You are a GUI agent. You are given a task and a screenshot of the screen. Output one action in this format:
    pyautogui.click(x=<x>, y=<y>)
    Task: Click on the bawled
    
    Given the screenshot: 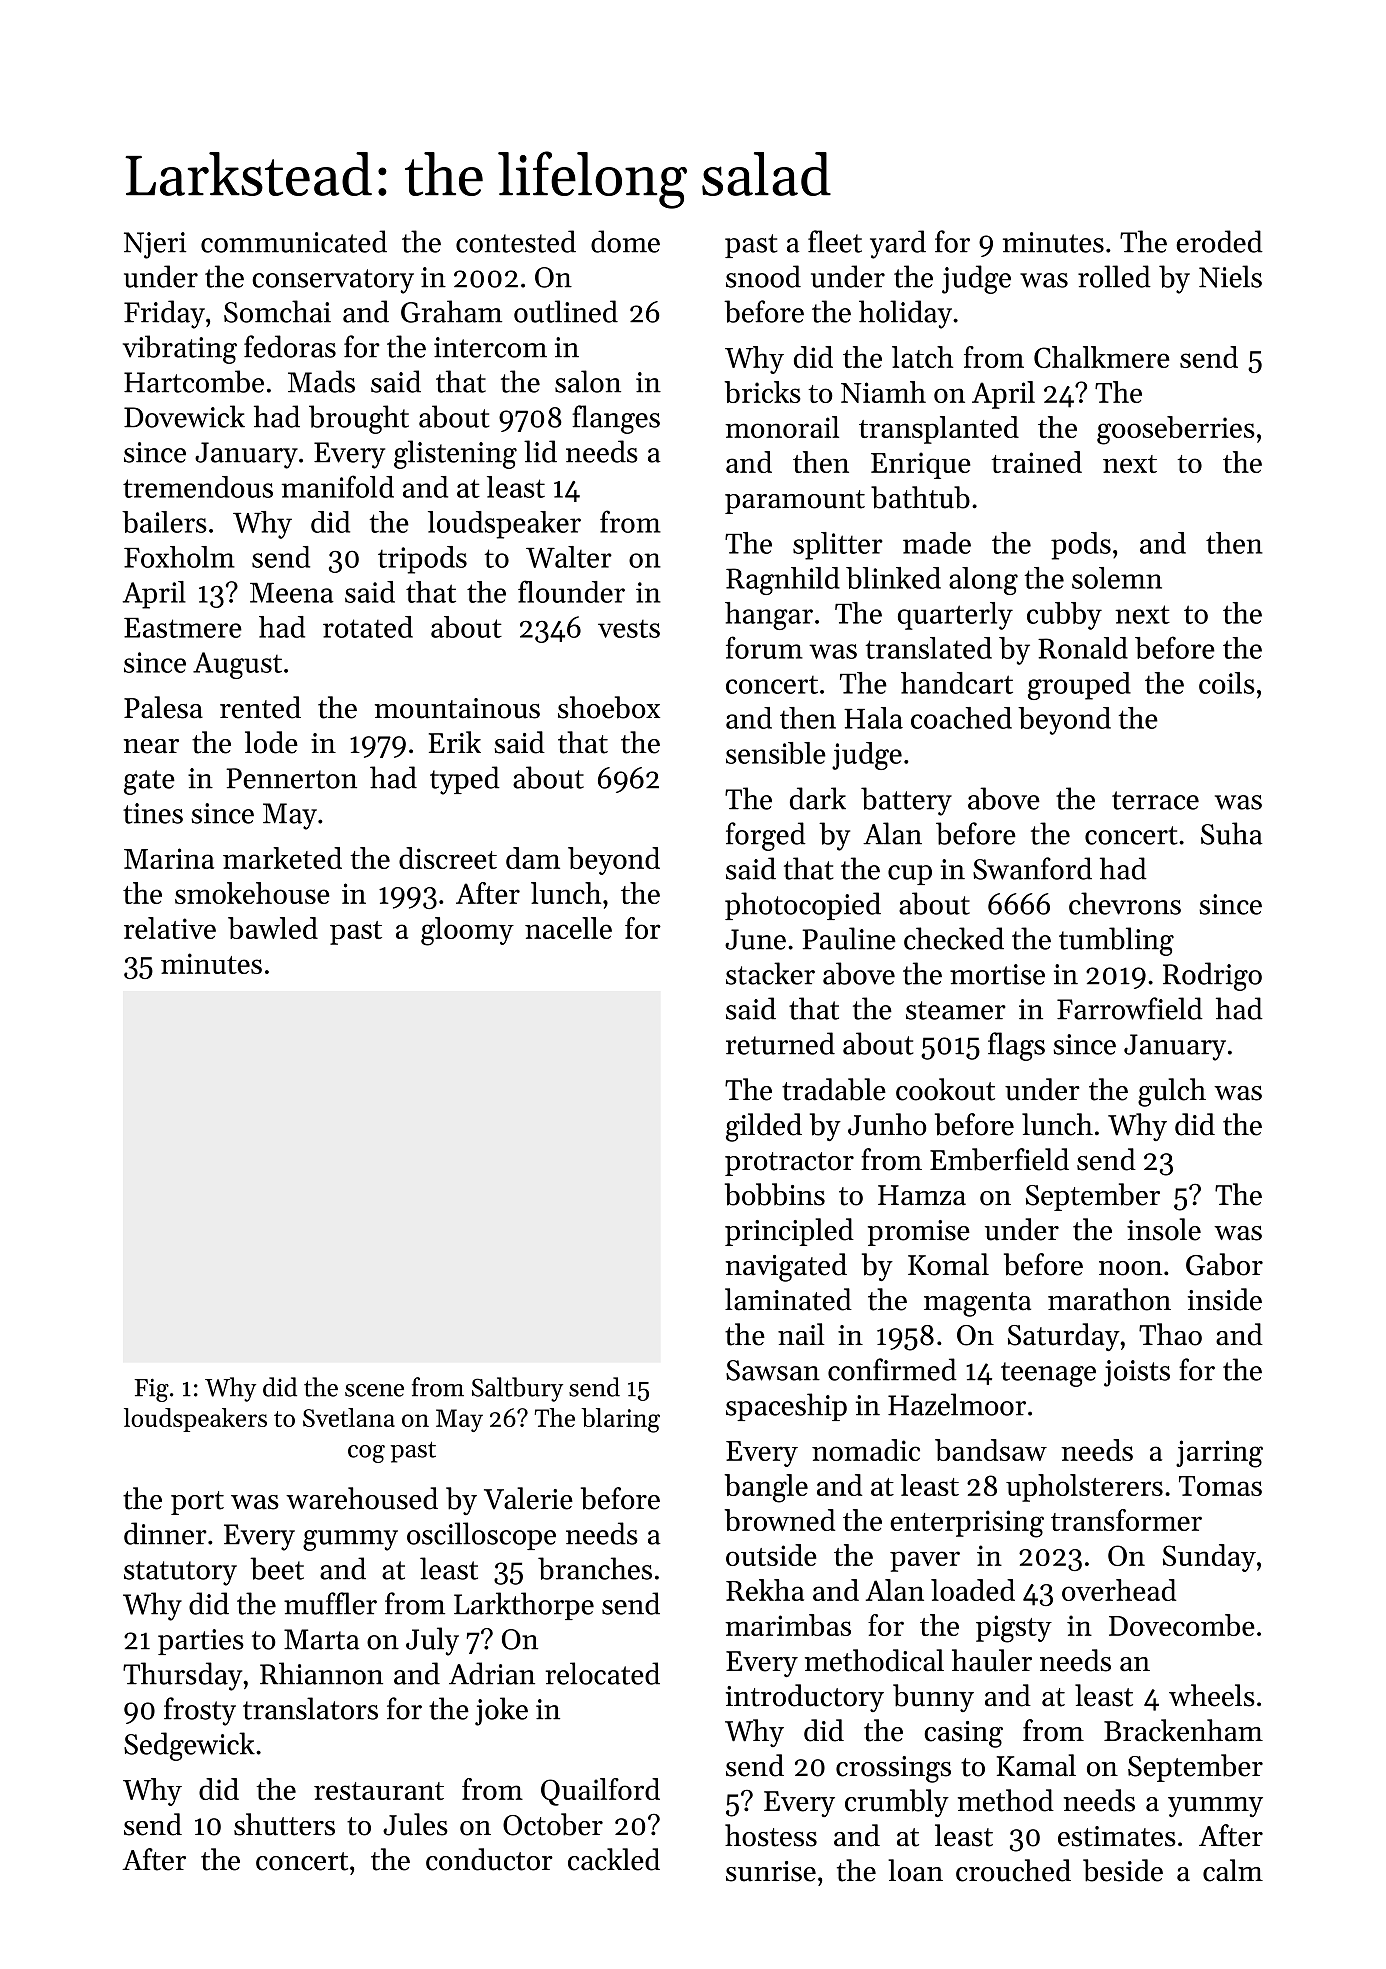 What is the action you would take?
    pyautogui.click(x=273, y=928)
